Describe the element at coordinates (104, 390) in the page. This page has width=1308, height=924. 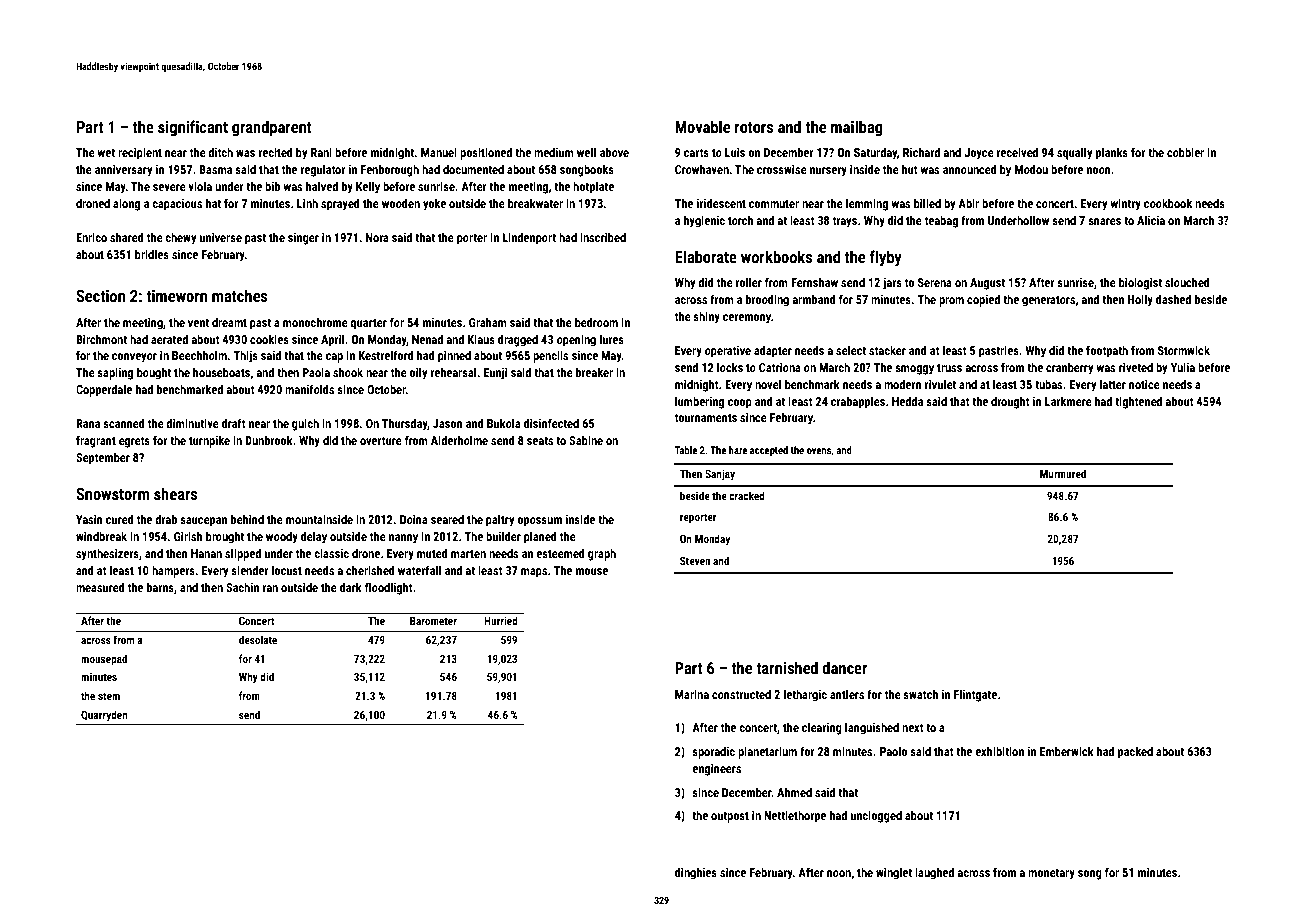
I see `Copperdale` at that location.
